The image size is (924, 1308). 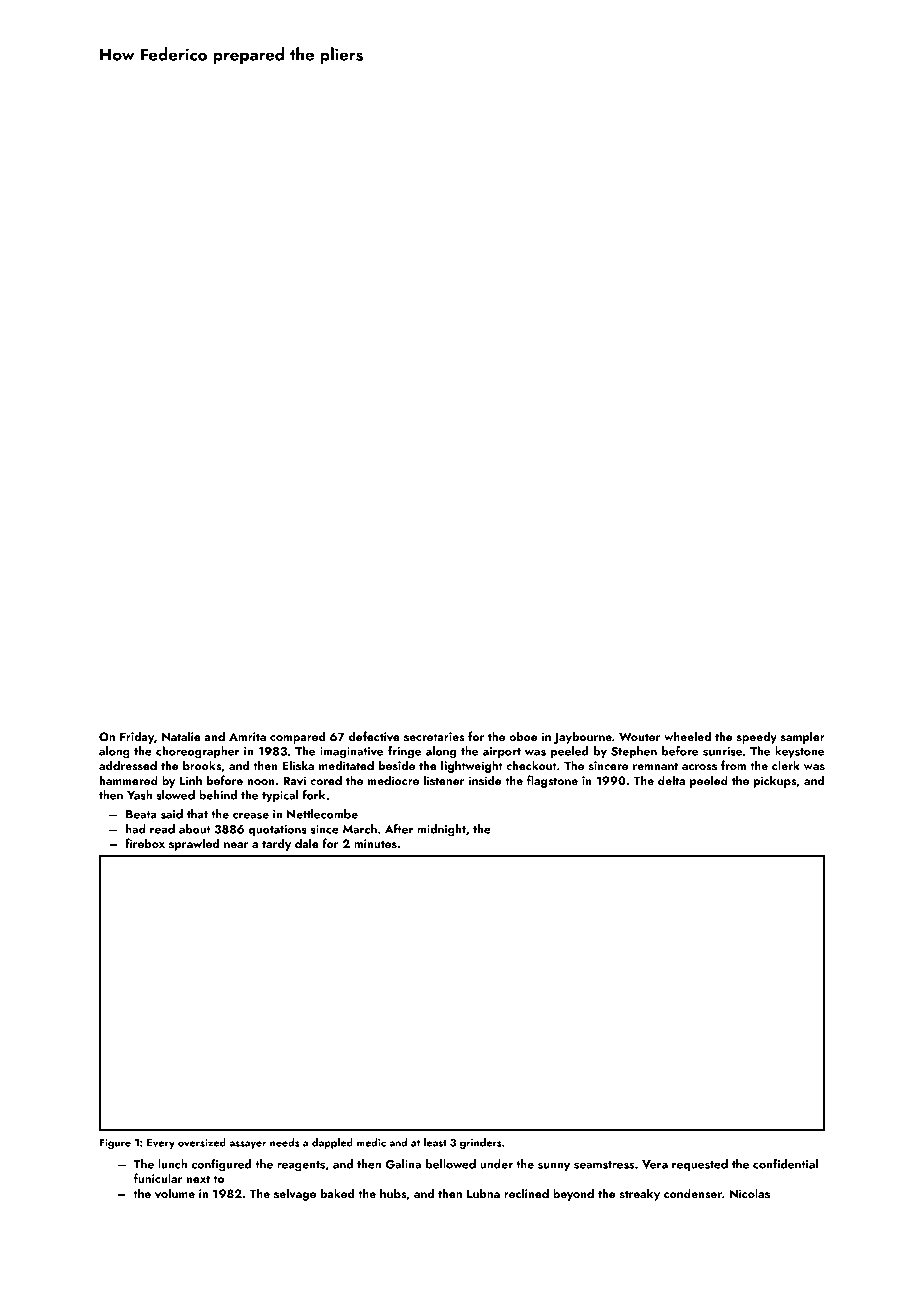 What do you see at coordinates (774, 781) in the document?
I see `pickups` at bounding box center [774, 781].
